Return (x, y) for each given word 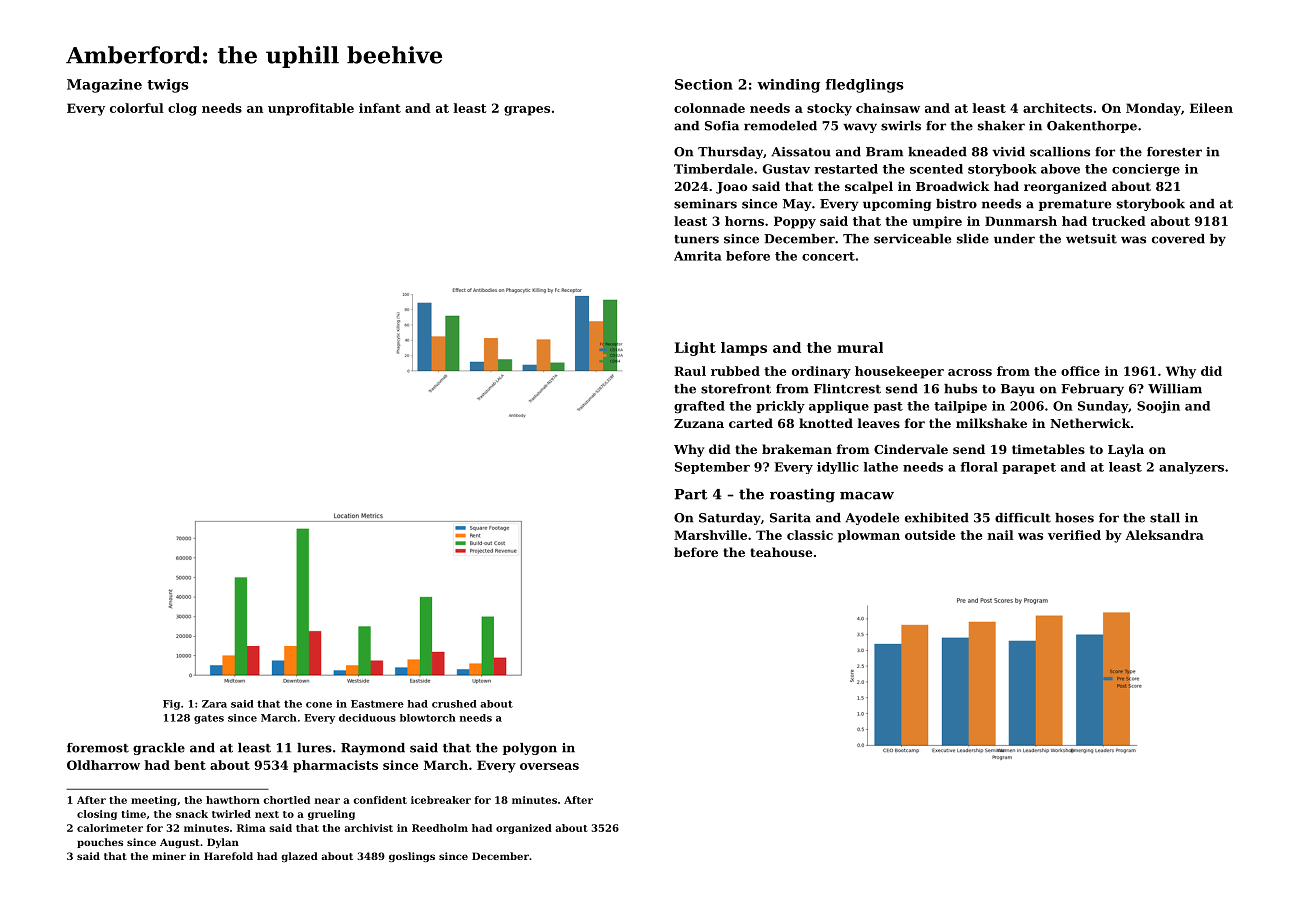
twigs (168, 86)
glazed (299, 857)
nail (1001, 535)
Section (704, 84)
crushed (454, 704)
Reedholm (440, 828)
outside (930, 535)
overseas (549, 766)
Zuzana (699, 423)
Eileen (1211, 108)
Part (690, 494)
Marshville (710, 535)
